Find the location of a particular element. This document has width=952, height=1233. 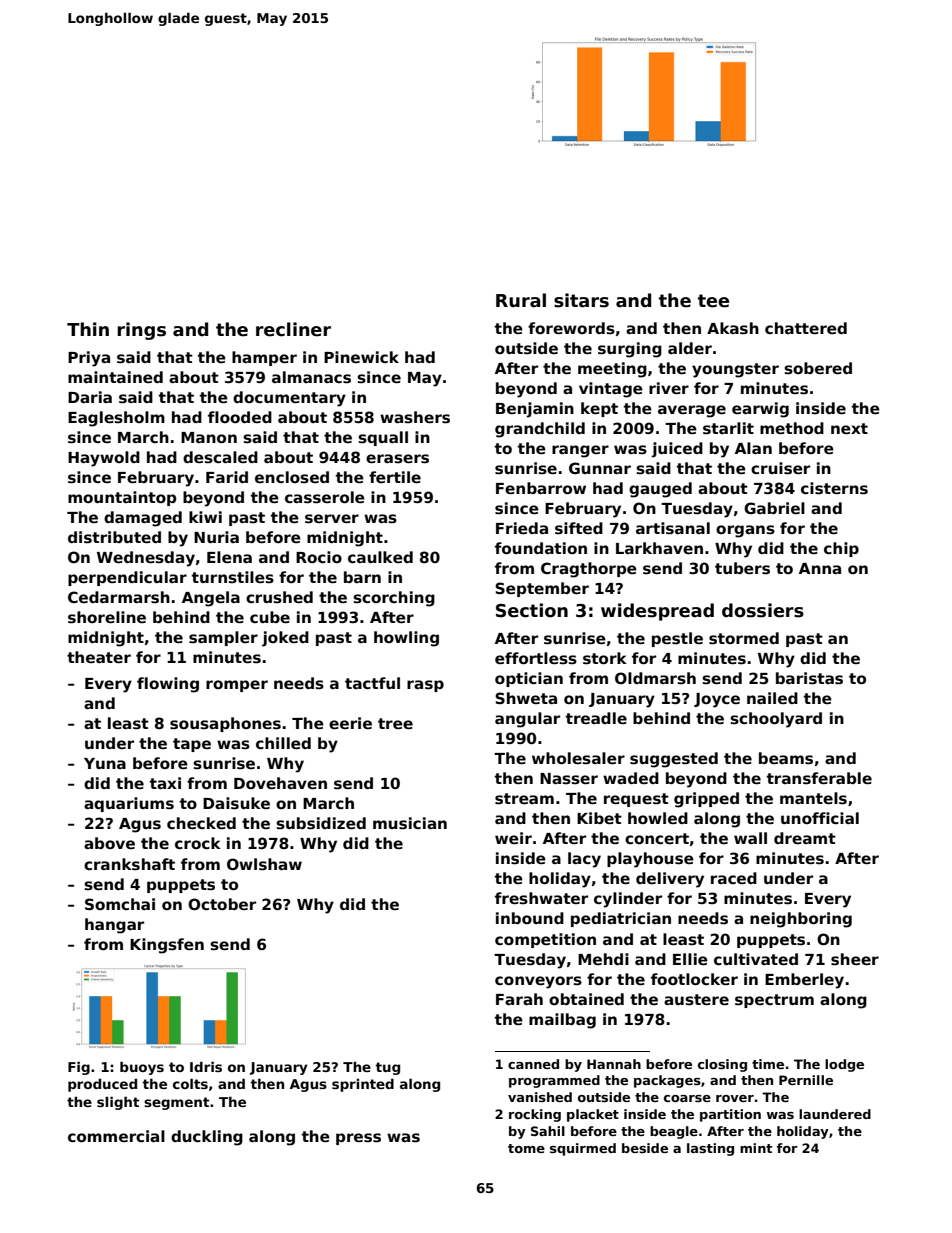

neighboring is located at coordinates (801, 920).
